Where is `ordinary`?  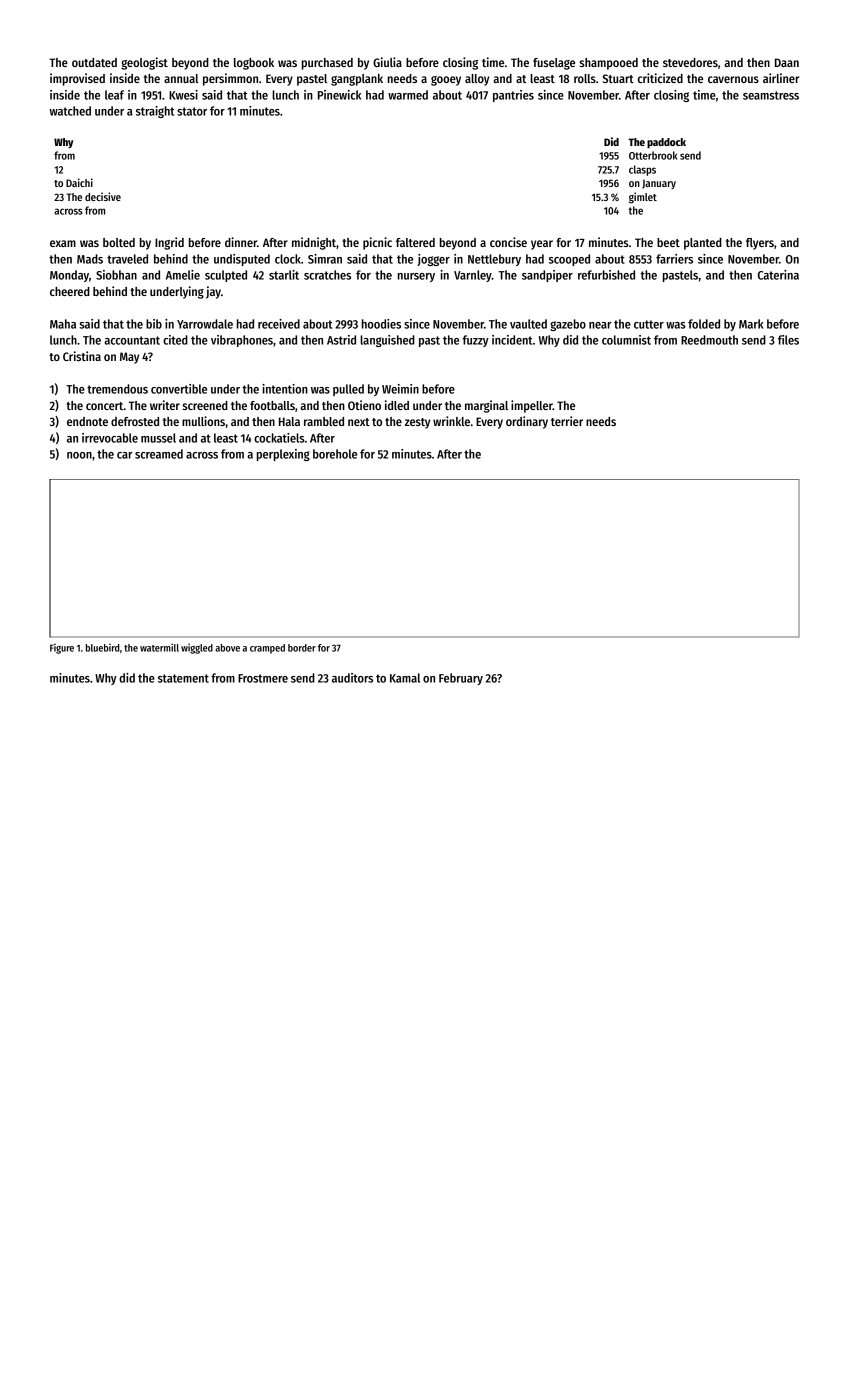 ordinary is located at coordinates (527, 422).
